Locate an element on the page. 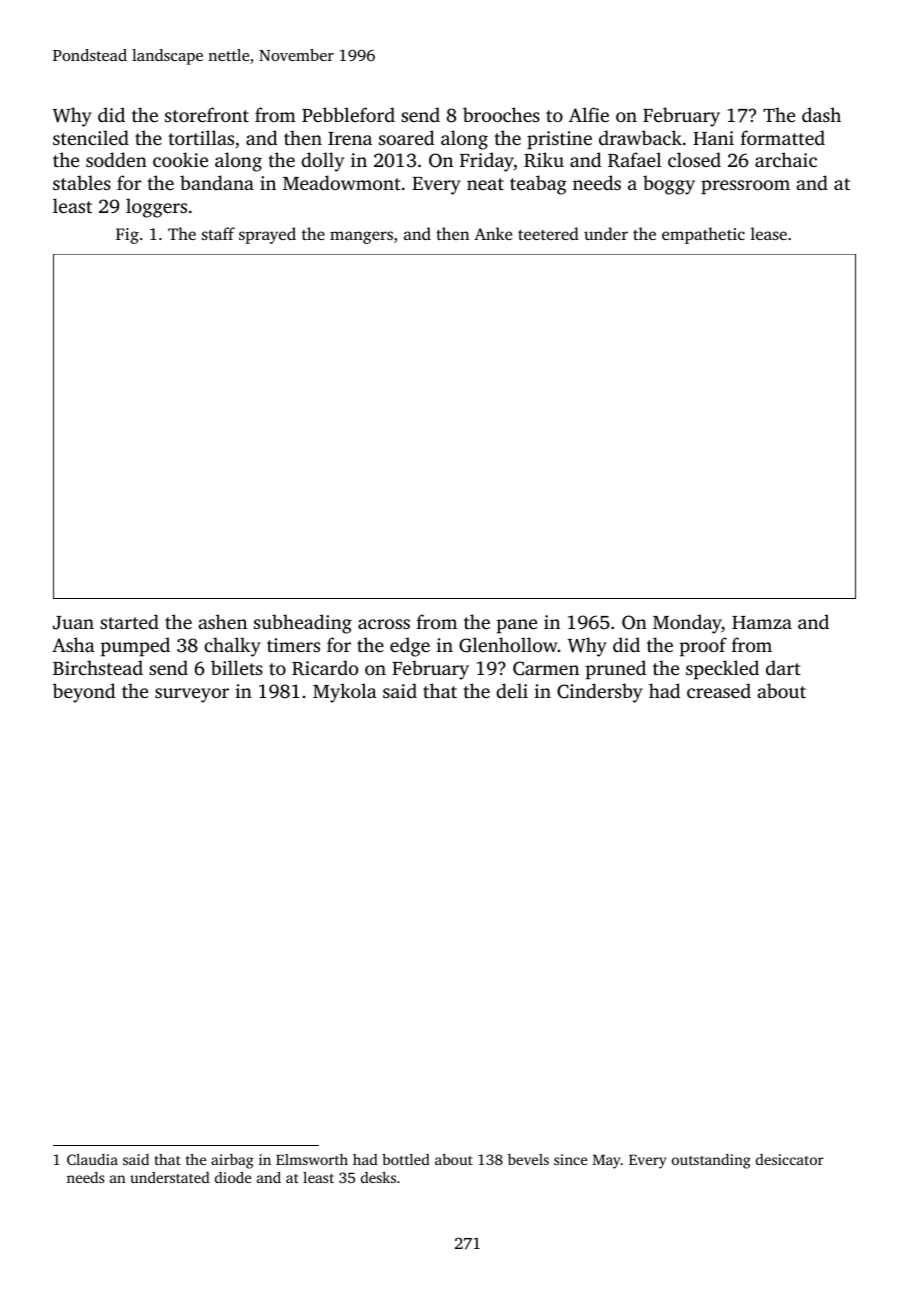  Claudia is located at coordinates (92, 1159).
